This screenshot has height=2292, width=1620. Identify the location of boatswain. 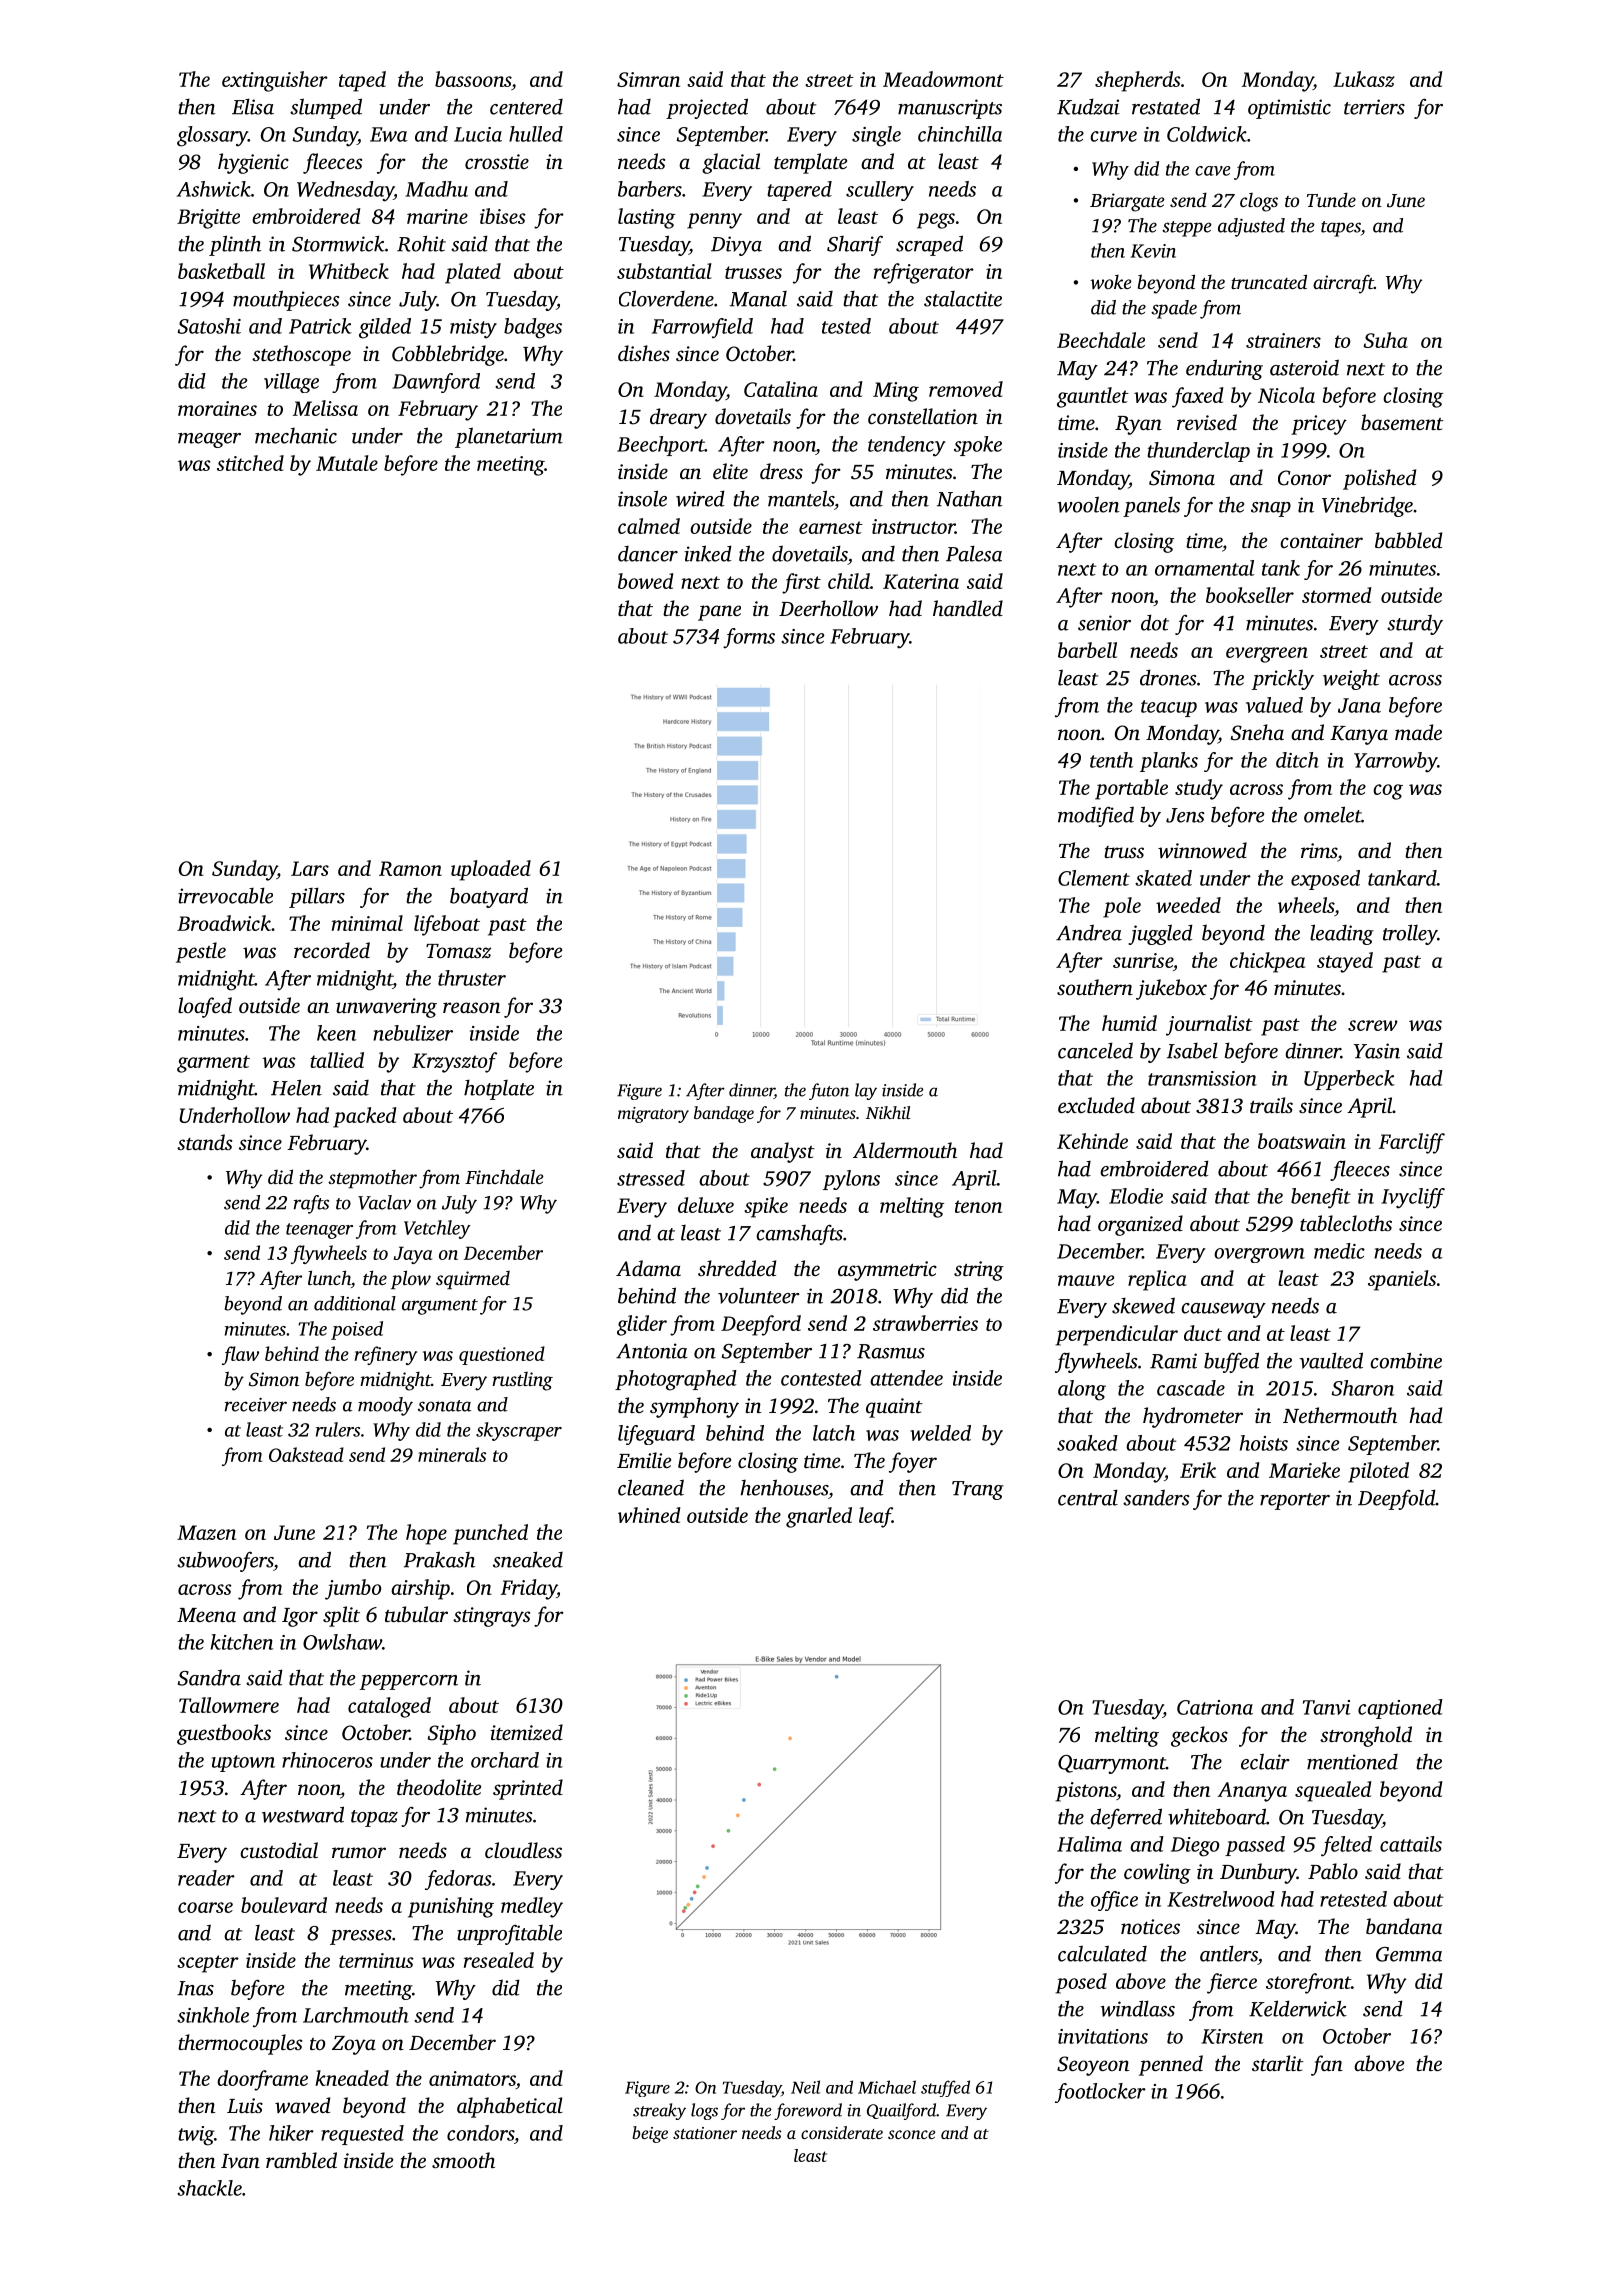
(1302, 1141).
